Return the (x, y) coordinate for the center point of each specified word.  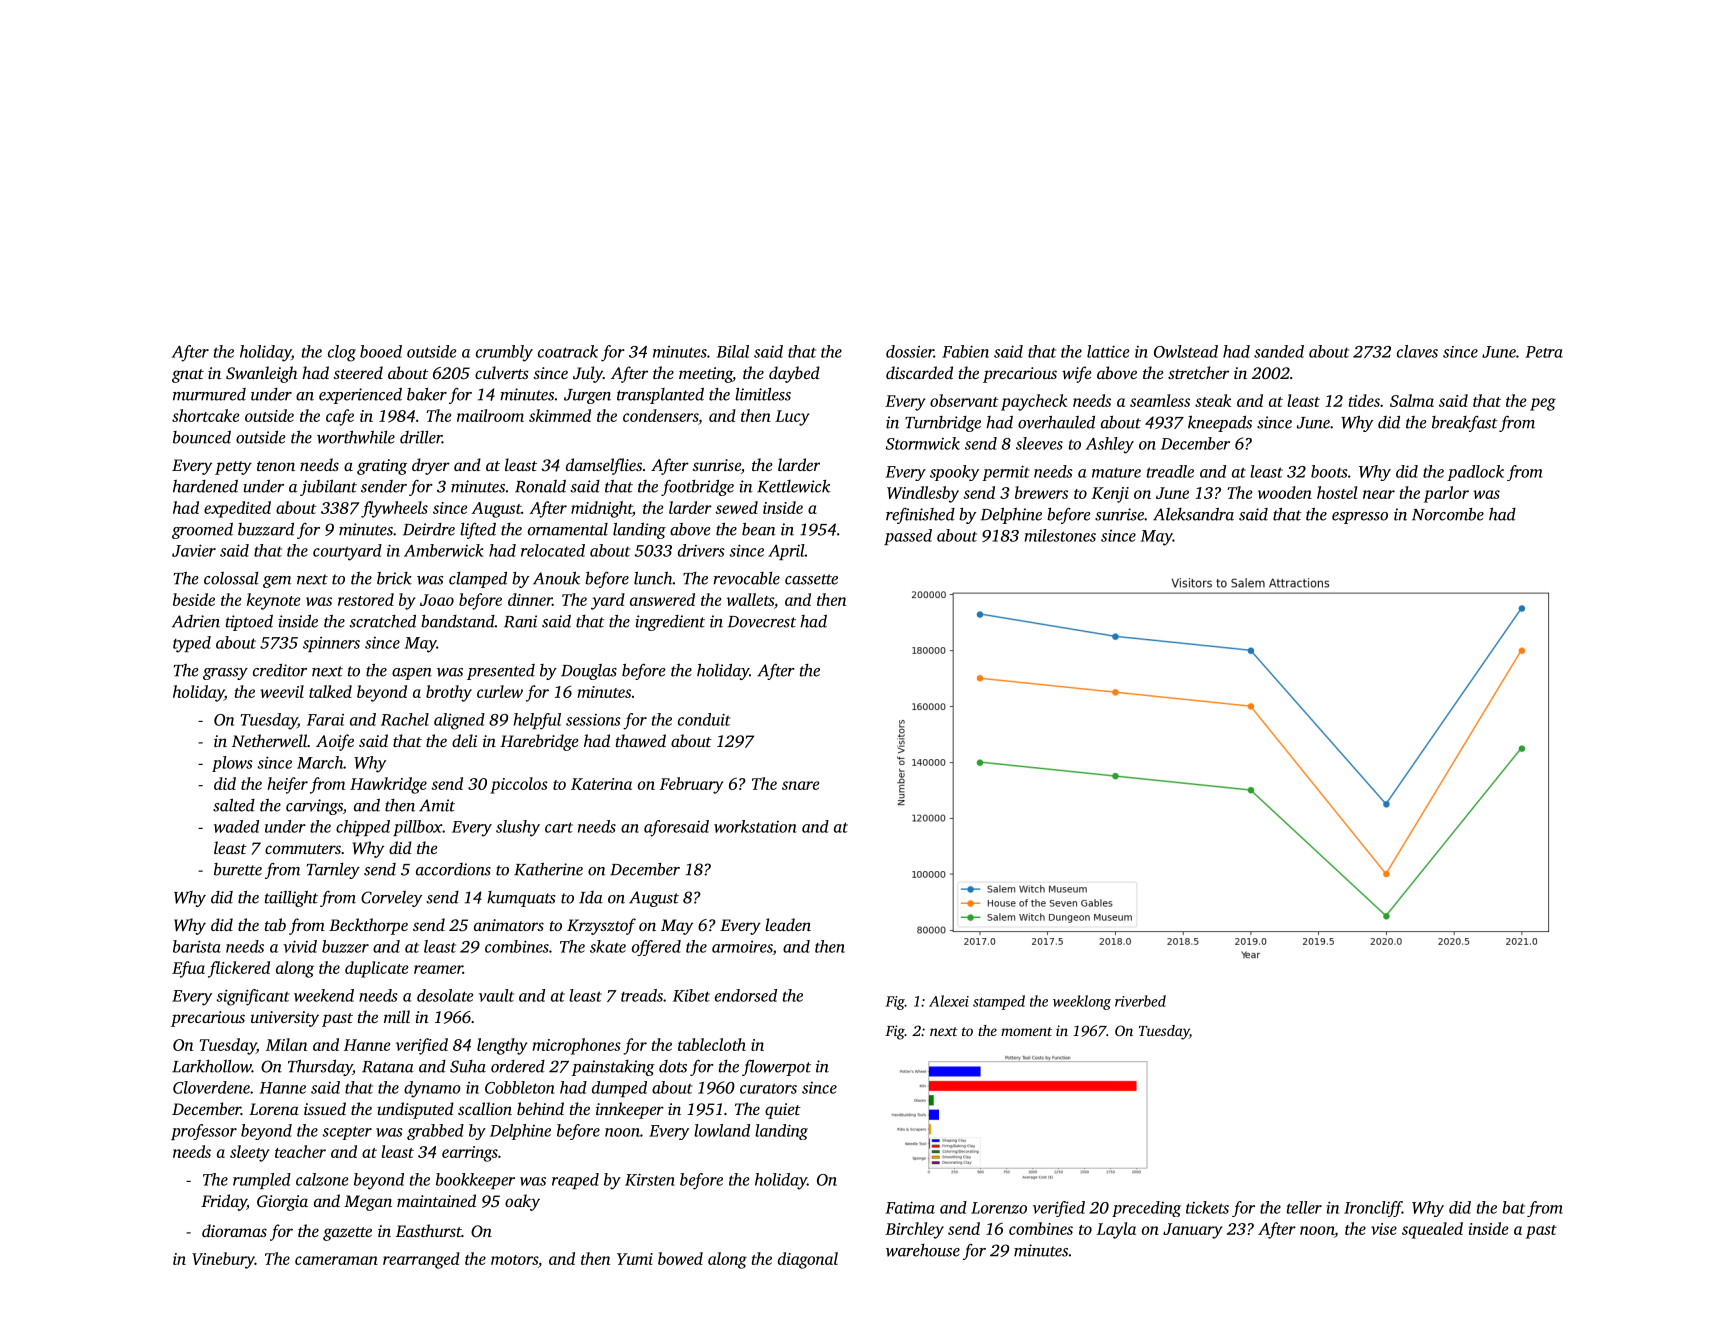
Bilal (732, 351)
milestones (1060, 535)
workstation (755, 826)
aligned (459, 721)
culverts (502, 372)
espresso (1360, 518)
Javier (194, 550)
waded (236, 826)
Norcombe (1448, 514)
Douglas (589, 672)
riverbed (1140, 1001)
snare (800, 785)
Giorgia (282, 1203)
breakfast (1465, 424)
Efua (188, 969)
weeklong (1082, 1002)
